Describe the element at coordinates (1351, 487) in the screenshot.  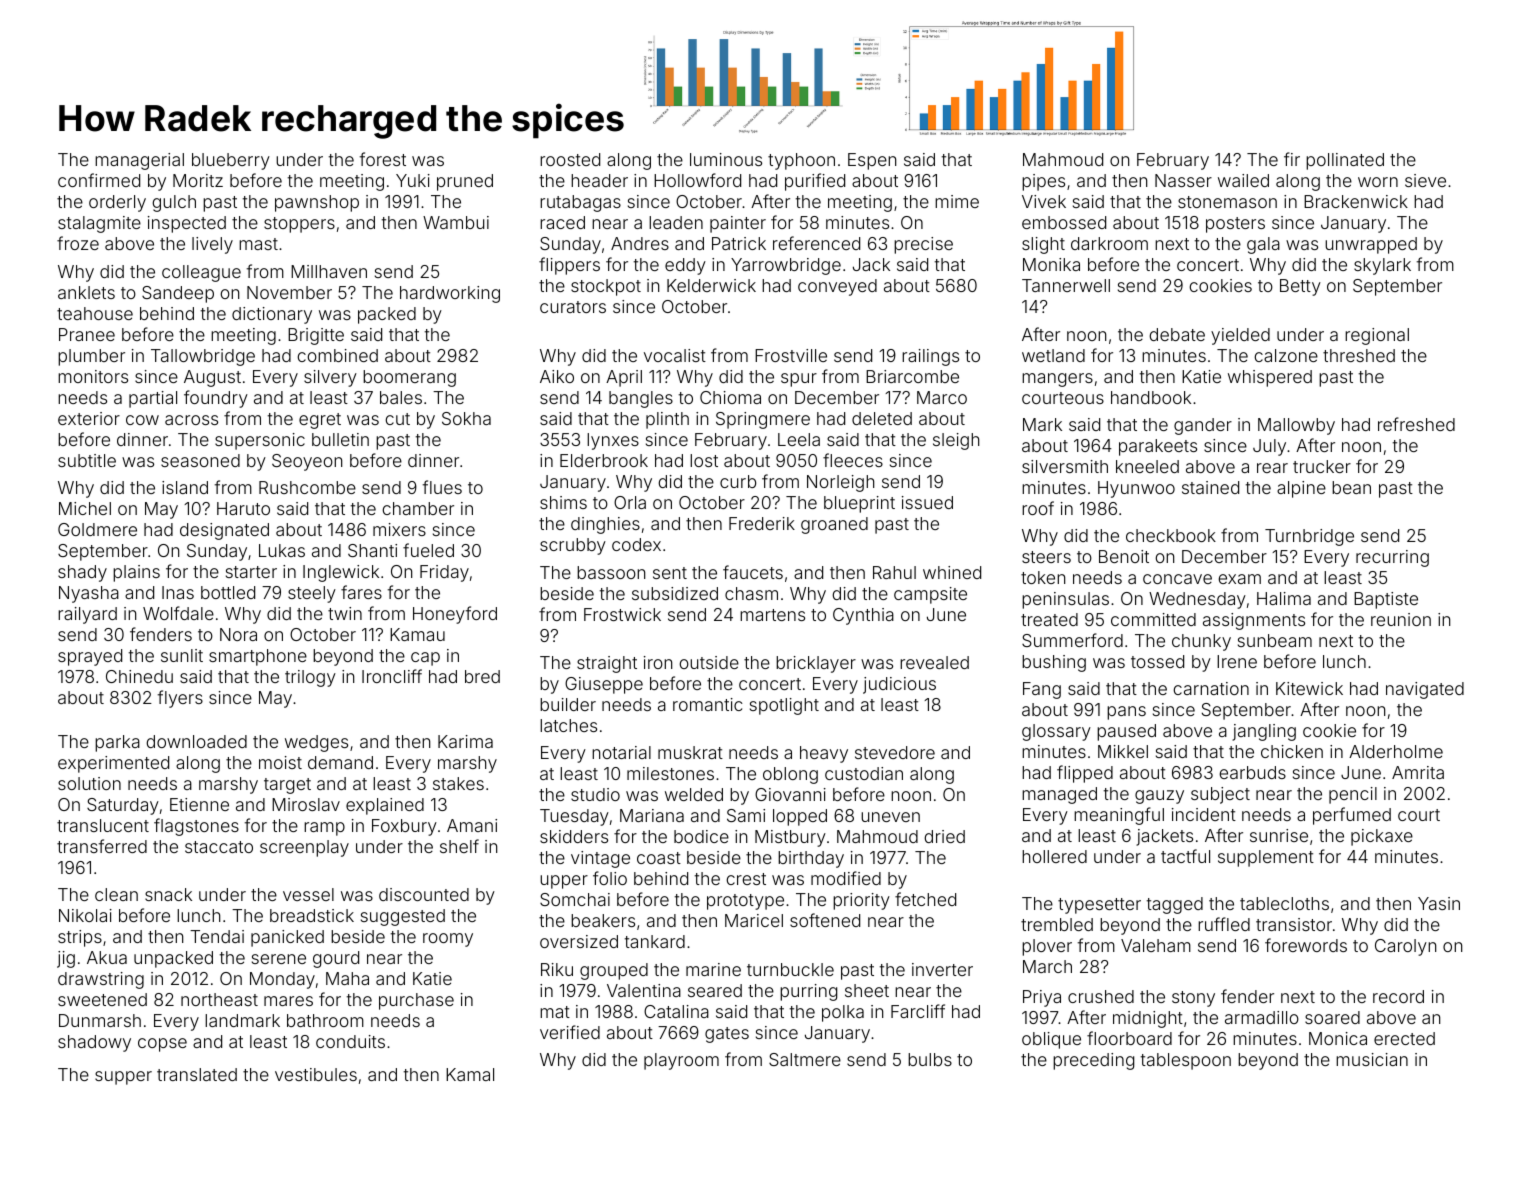
I see `bean` at that location.
